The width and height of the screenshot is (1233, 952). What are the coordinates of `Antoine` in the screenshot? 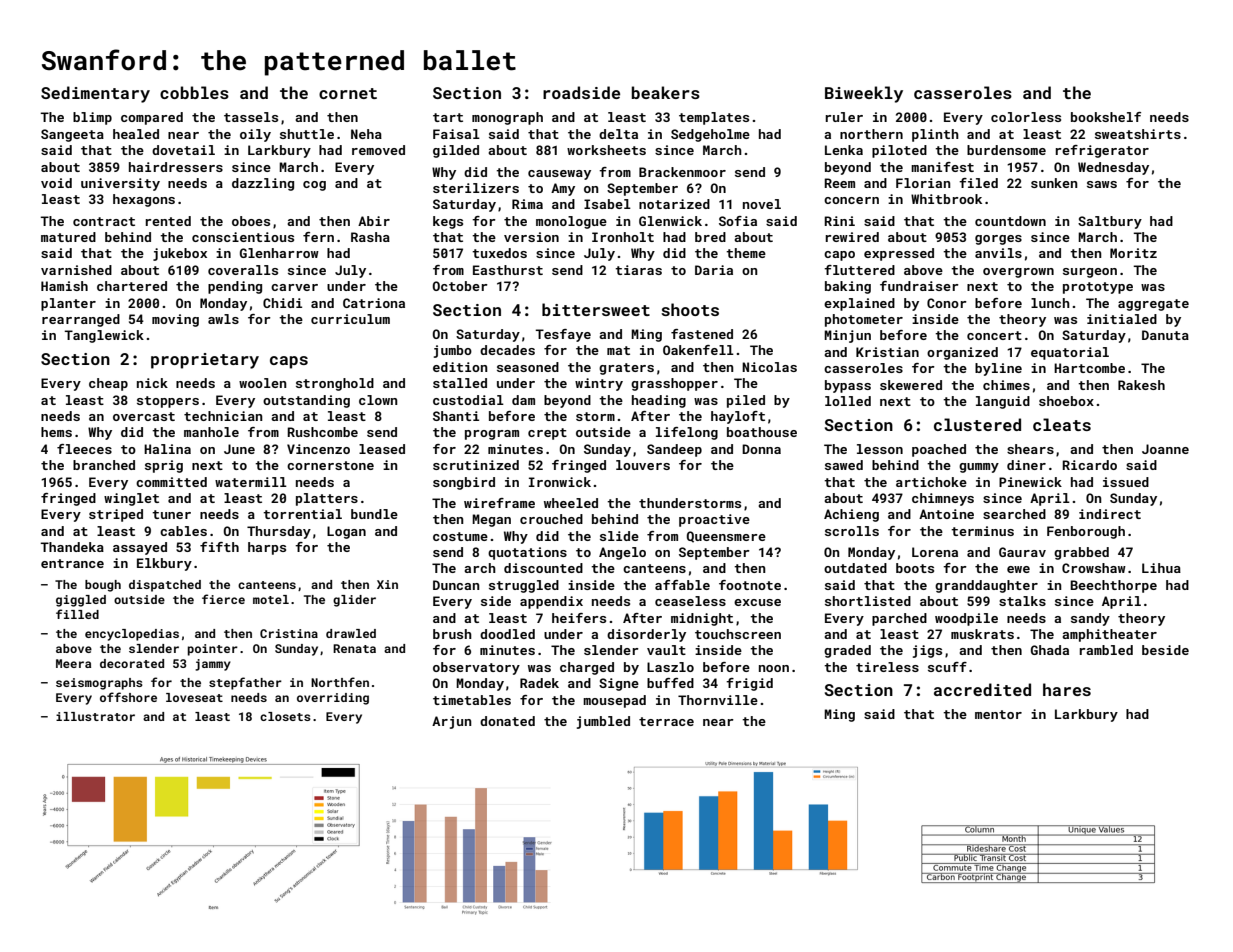 It's located at (946, 514).
